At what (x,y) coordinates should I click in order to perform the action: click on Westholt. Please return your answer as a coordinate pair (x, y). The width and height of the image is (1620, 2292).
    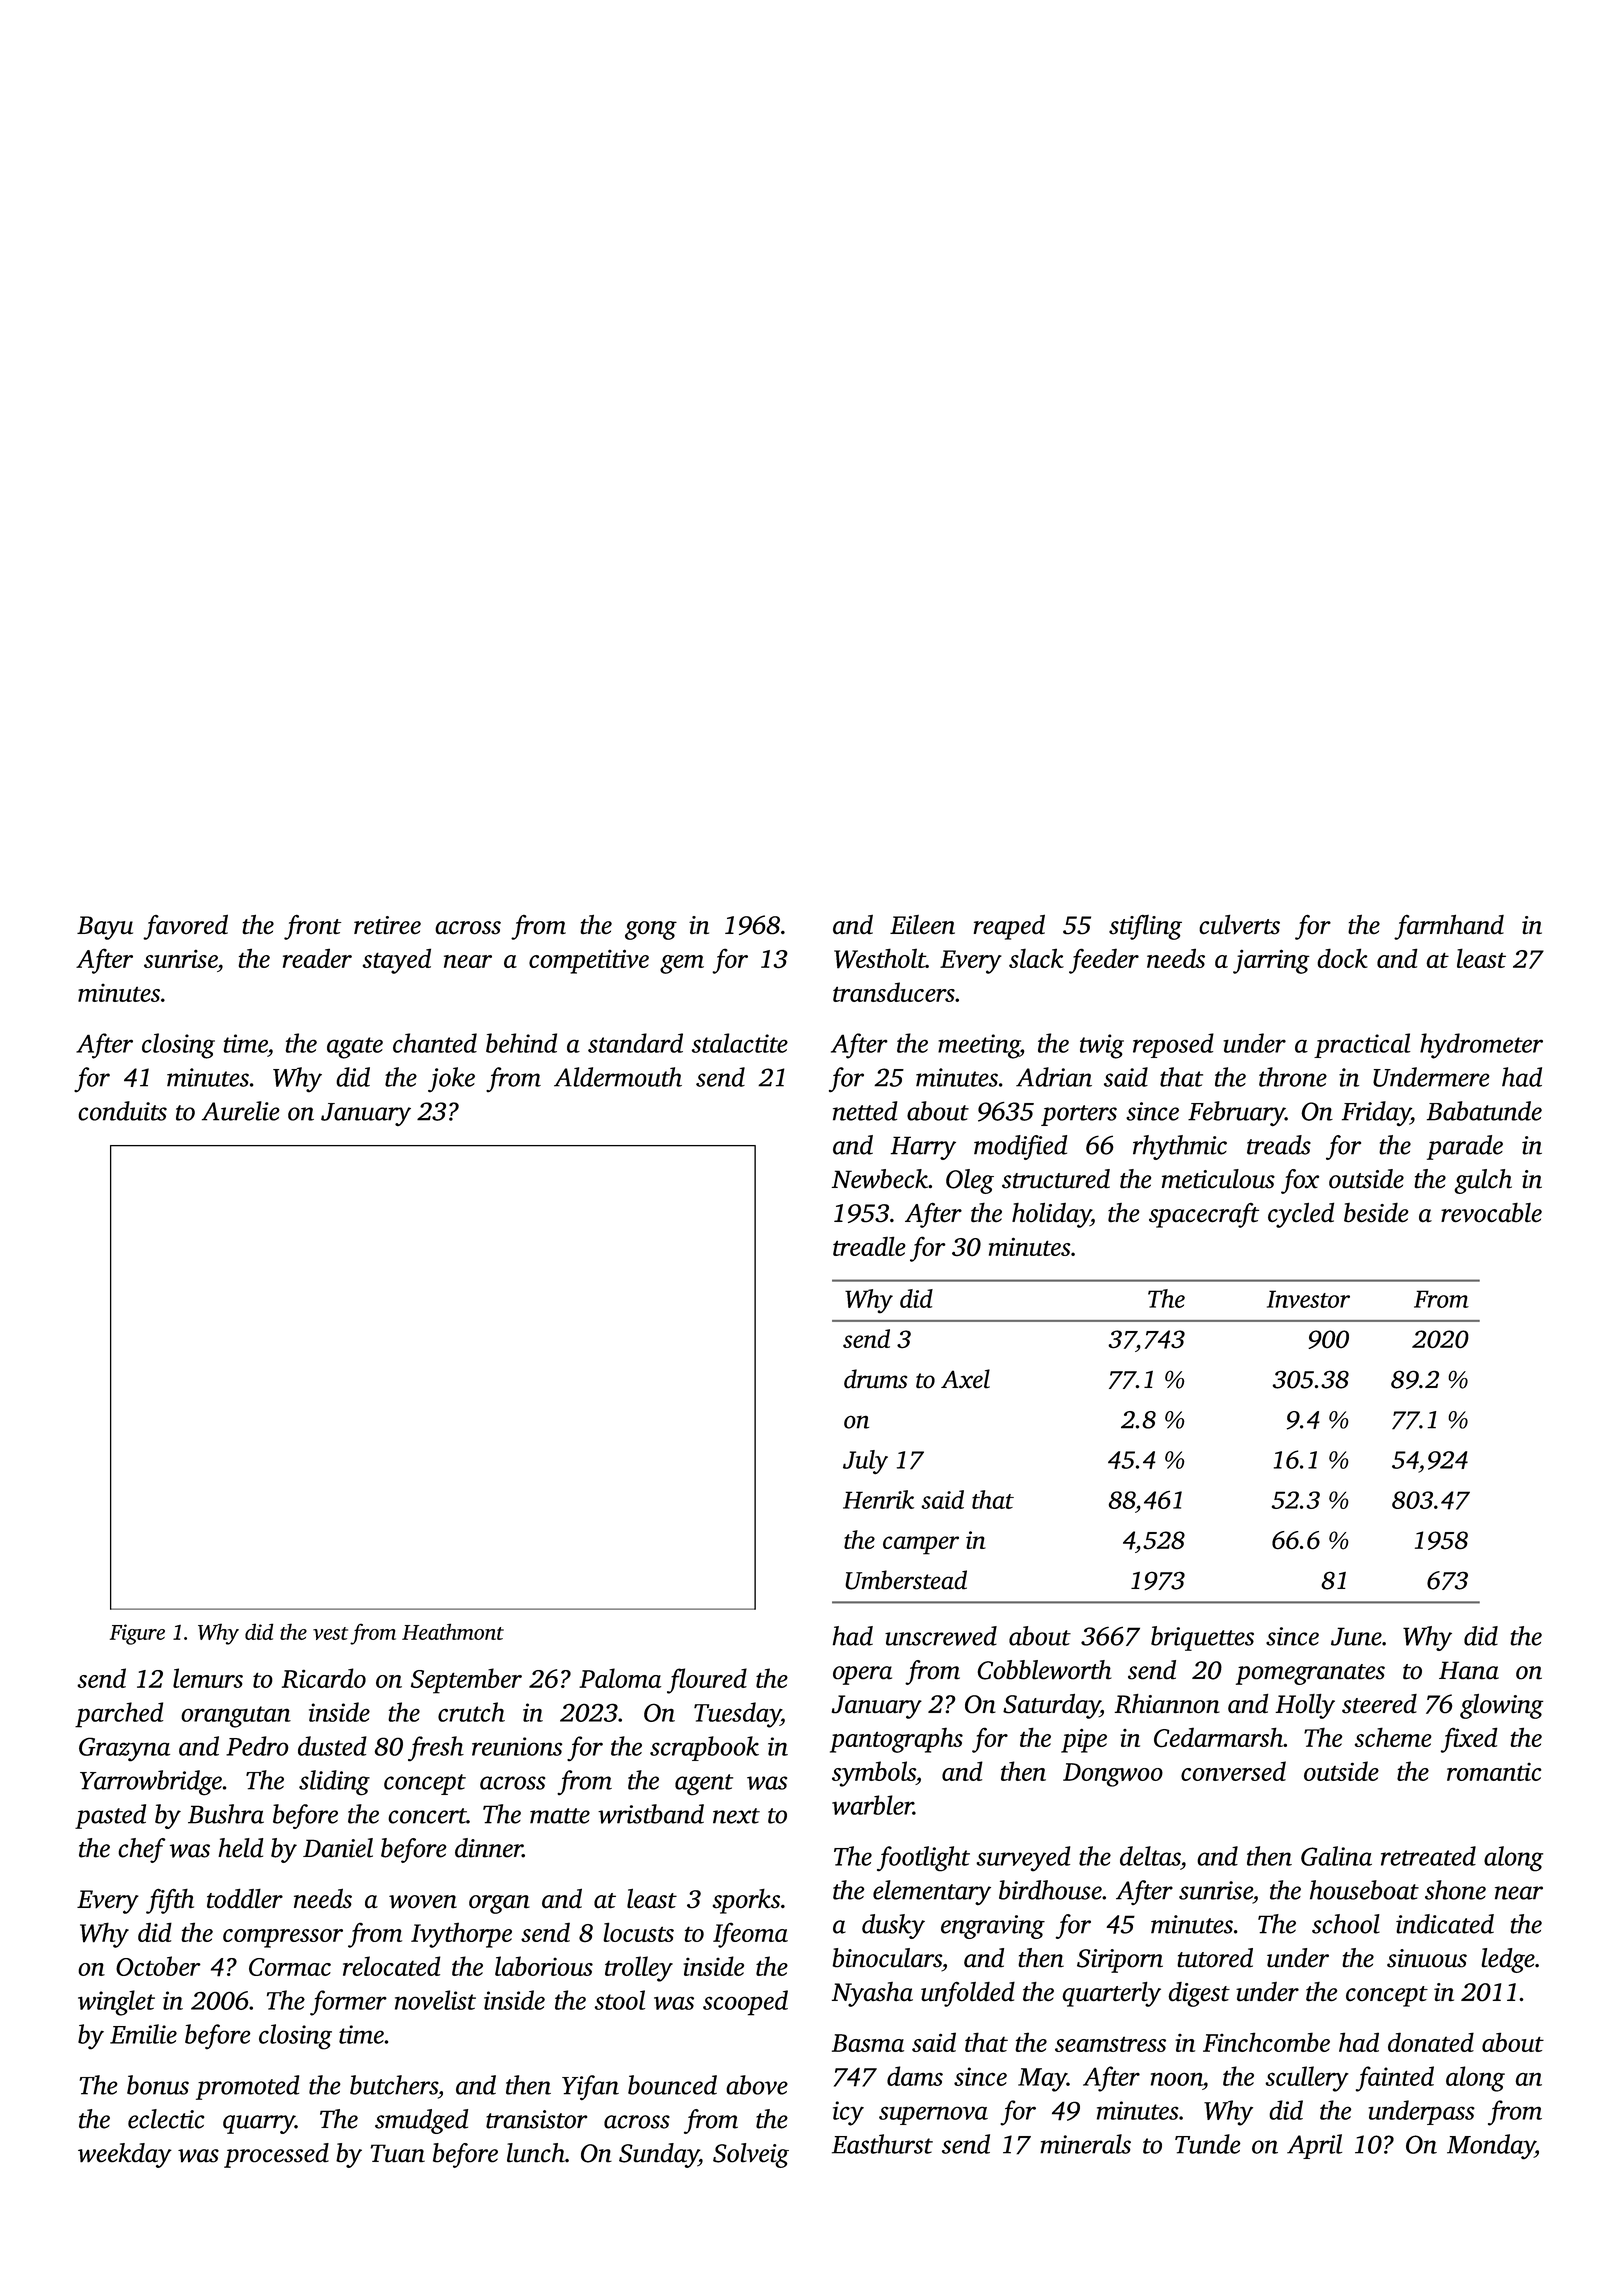
    Looking at the image, I should click on (880, 958).
